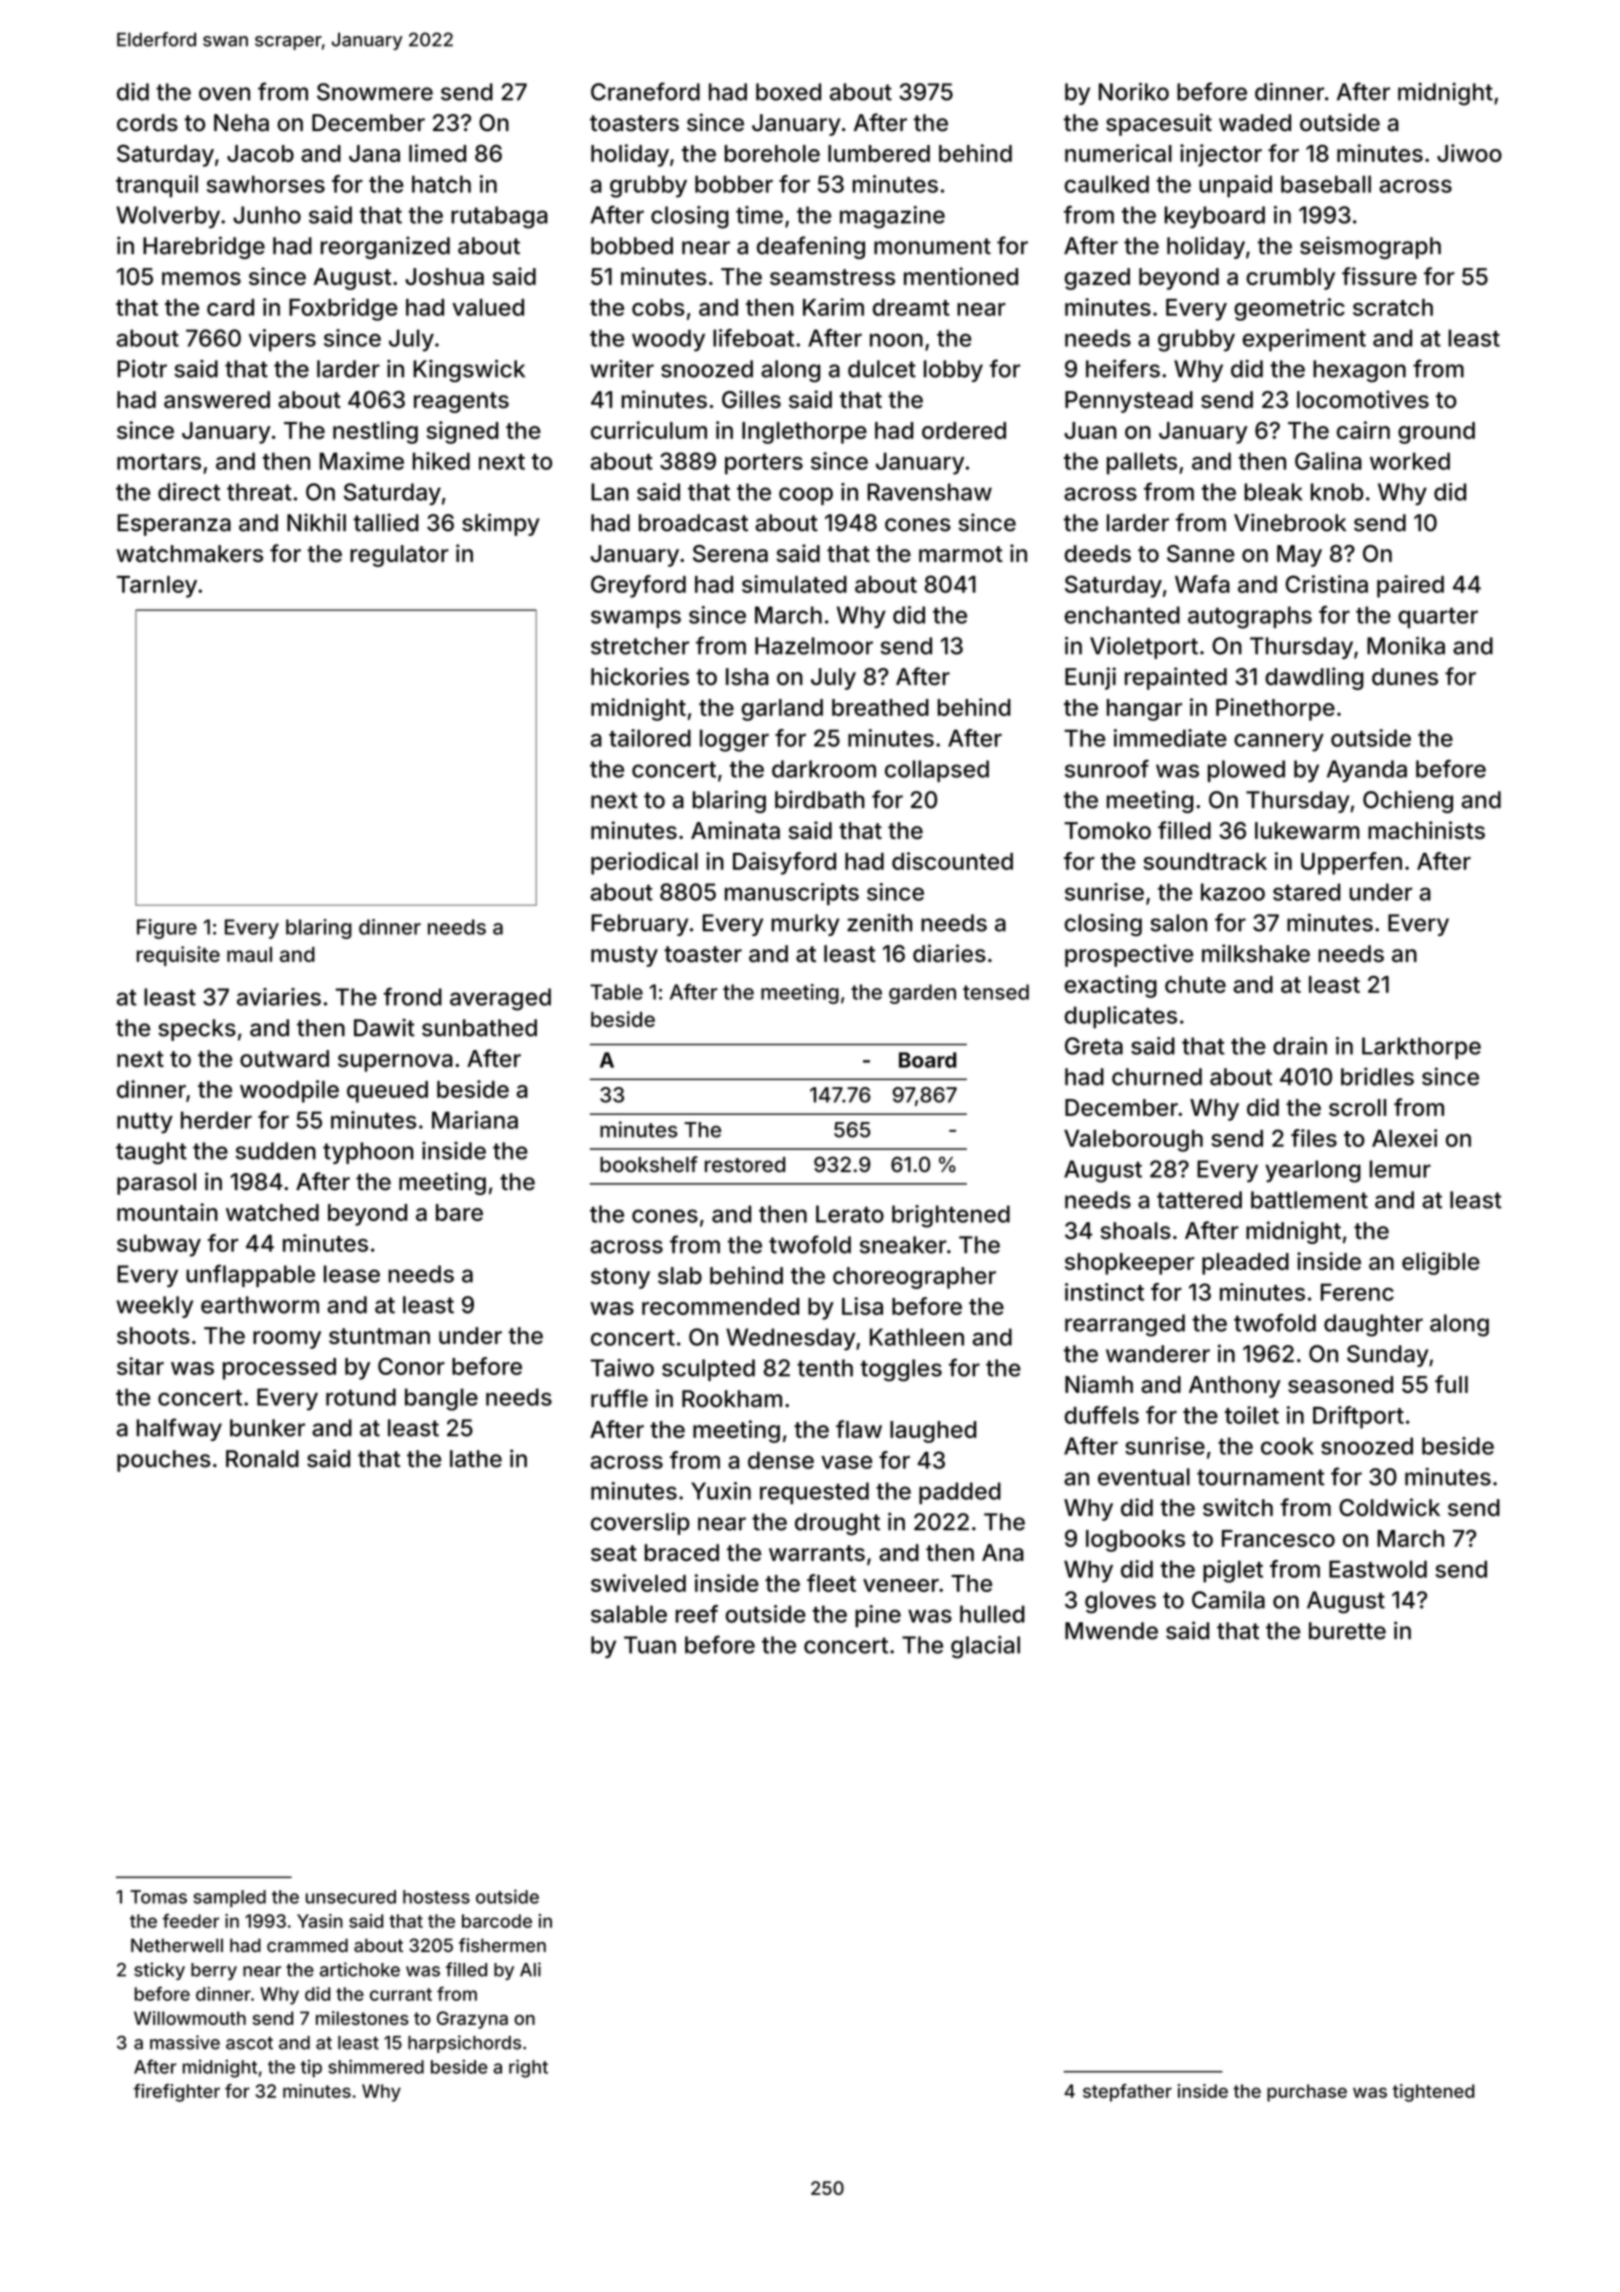 Image resolution: width=1620 pixels, height=2292 pixels. I want to click on coverslip, so click(640, 1523).
